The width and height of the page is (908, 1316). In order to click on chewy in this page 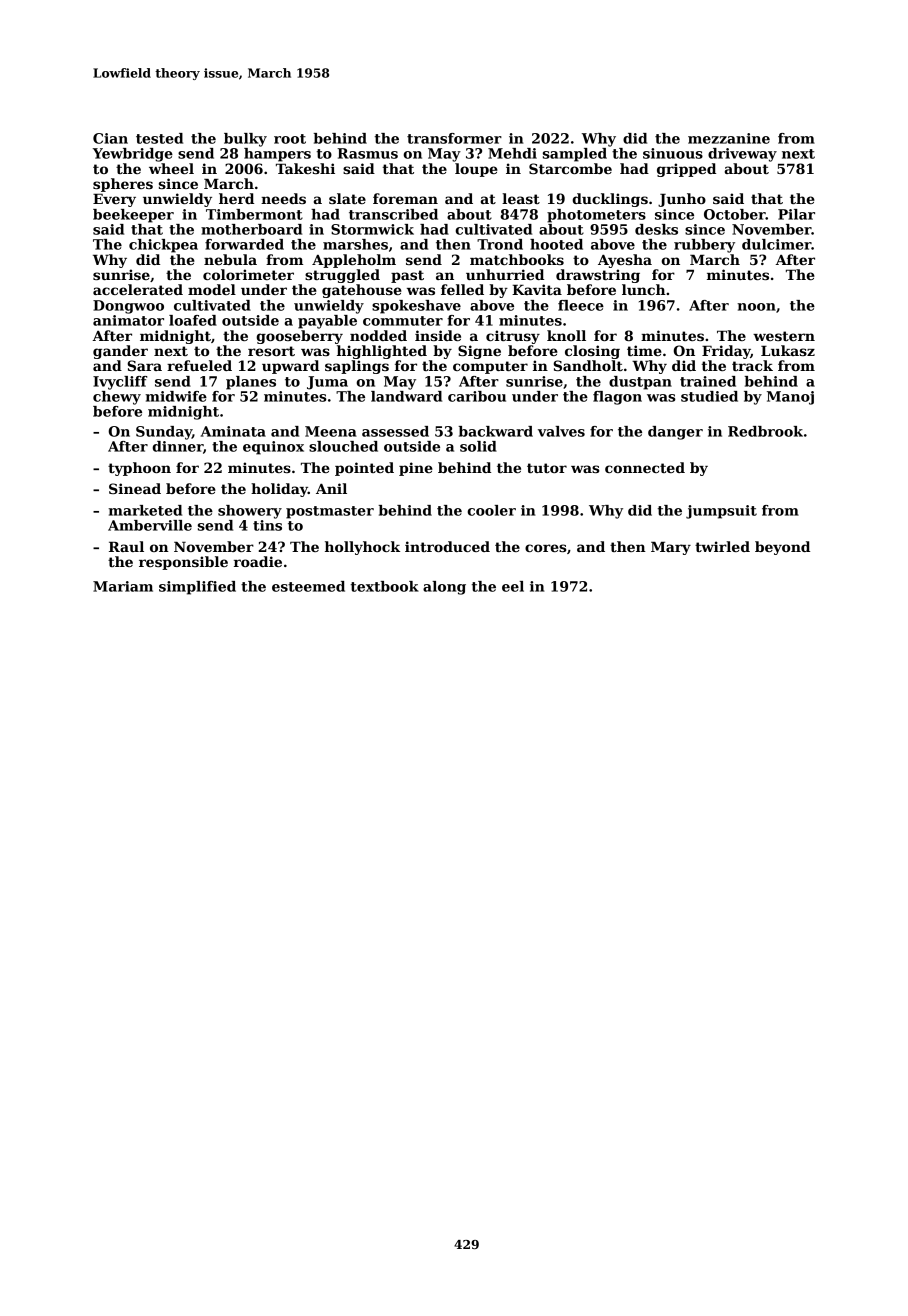, I will do `click(117, 398)`.
